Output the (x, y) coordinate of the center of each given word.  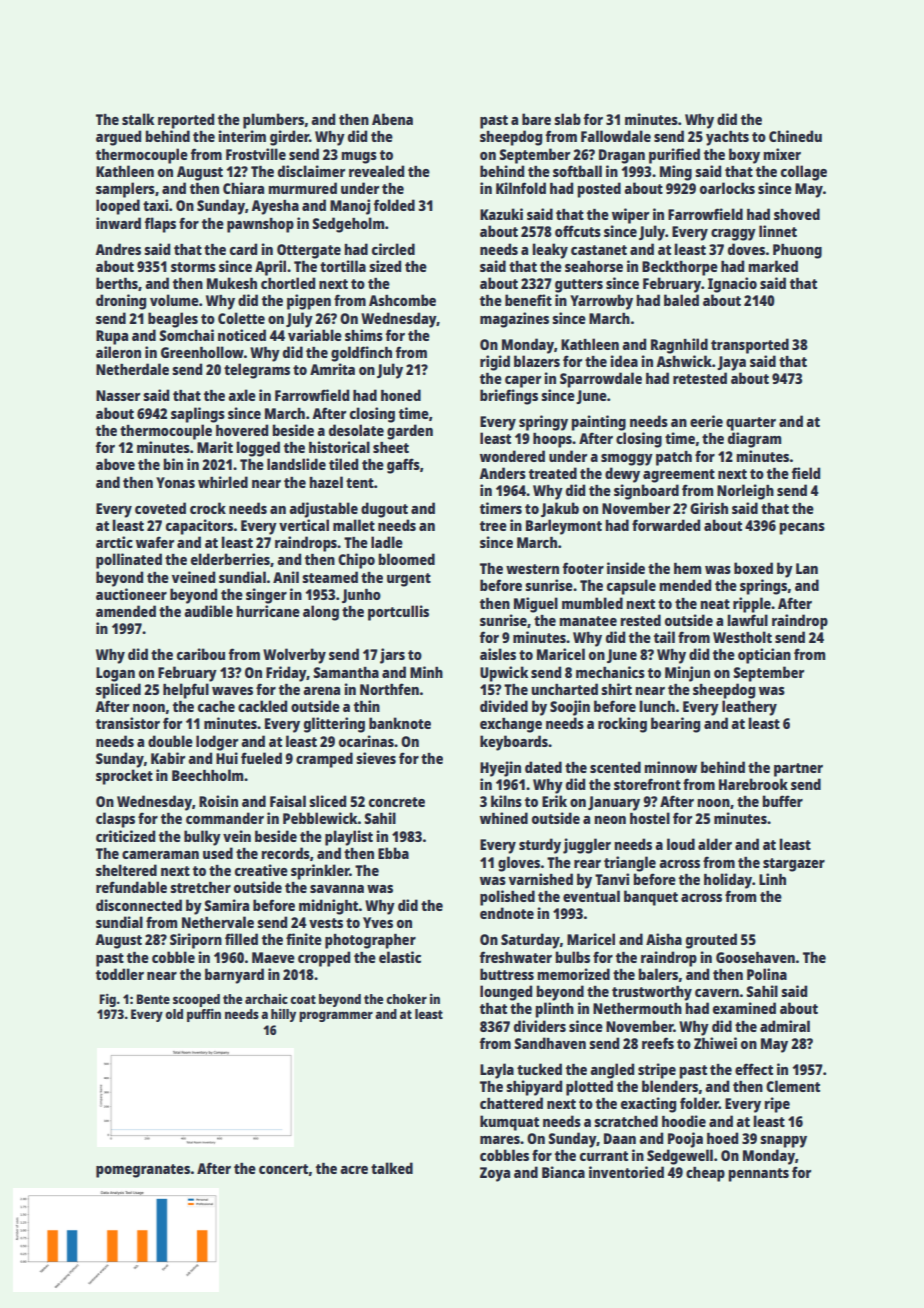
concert (283, 1169)
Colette (241, 318)
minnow (670, 767)
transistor (128, 723)
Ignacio (732, 285)
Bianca (563, 1172)
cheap (705, 1174)
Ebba (393, 853)
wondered (512, 456)
